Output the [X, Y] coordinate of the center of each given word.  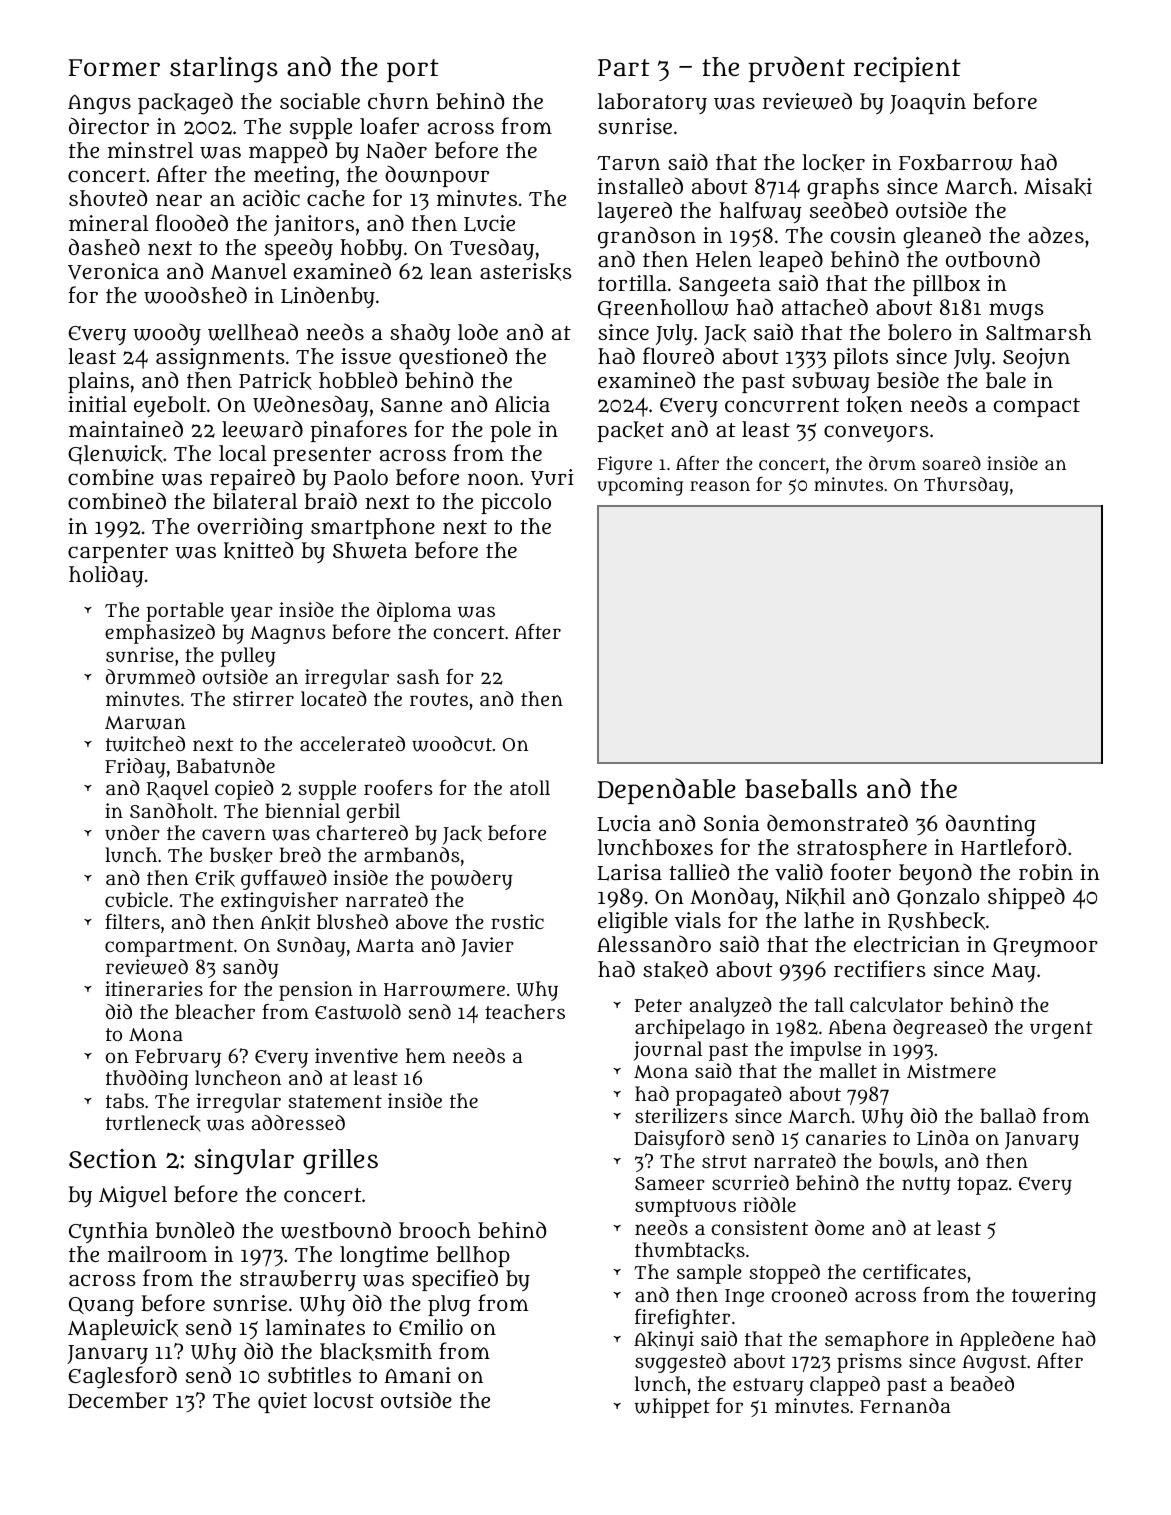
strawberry [298, 1280]
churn [398, 101]
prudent [797, 69]
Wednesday [311, 406]
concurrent [782, 405]
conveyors [876, 433]
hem [426, 1055]
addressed [298, 1122]
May [1013, 972]
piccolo [516, 503]
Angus [99, 104]
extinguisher [279, 902]
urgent [1061, 1030]
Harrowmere [444, 990]
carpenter [118, 553]
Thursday [966, 486]
